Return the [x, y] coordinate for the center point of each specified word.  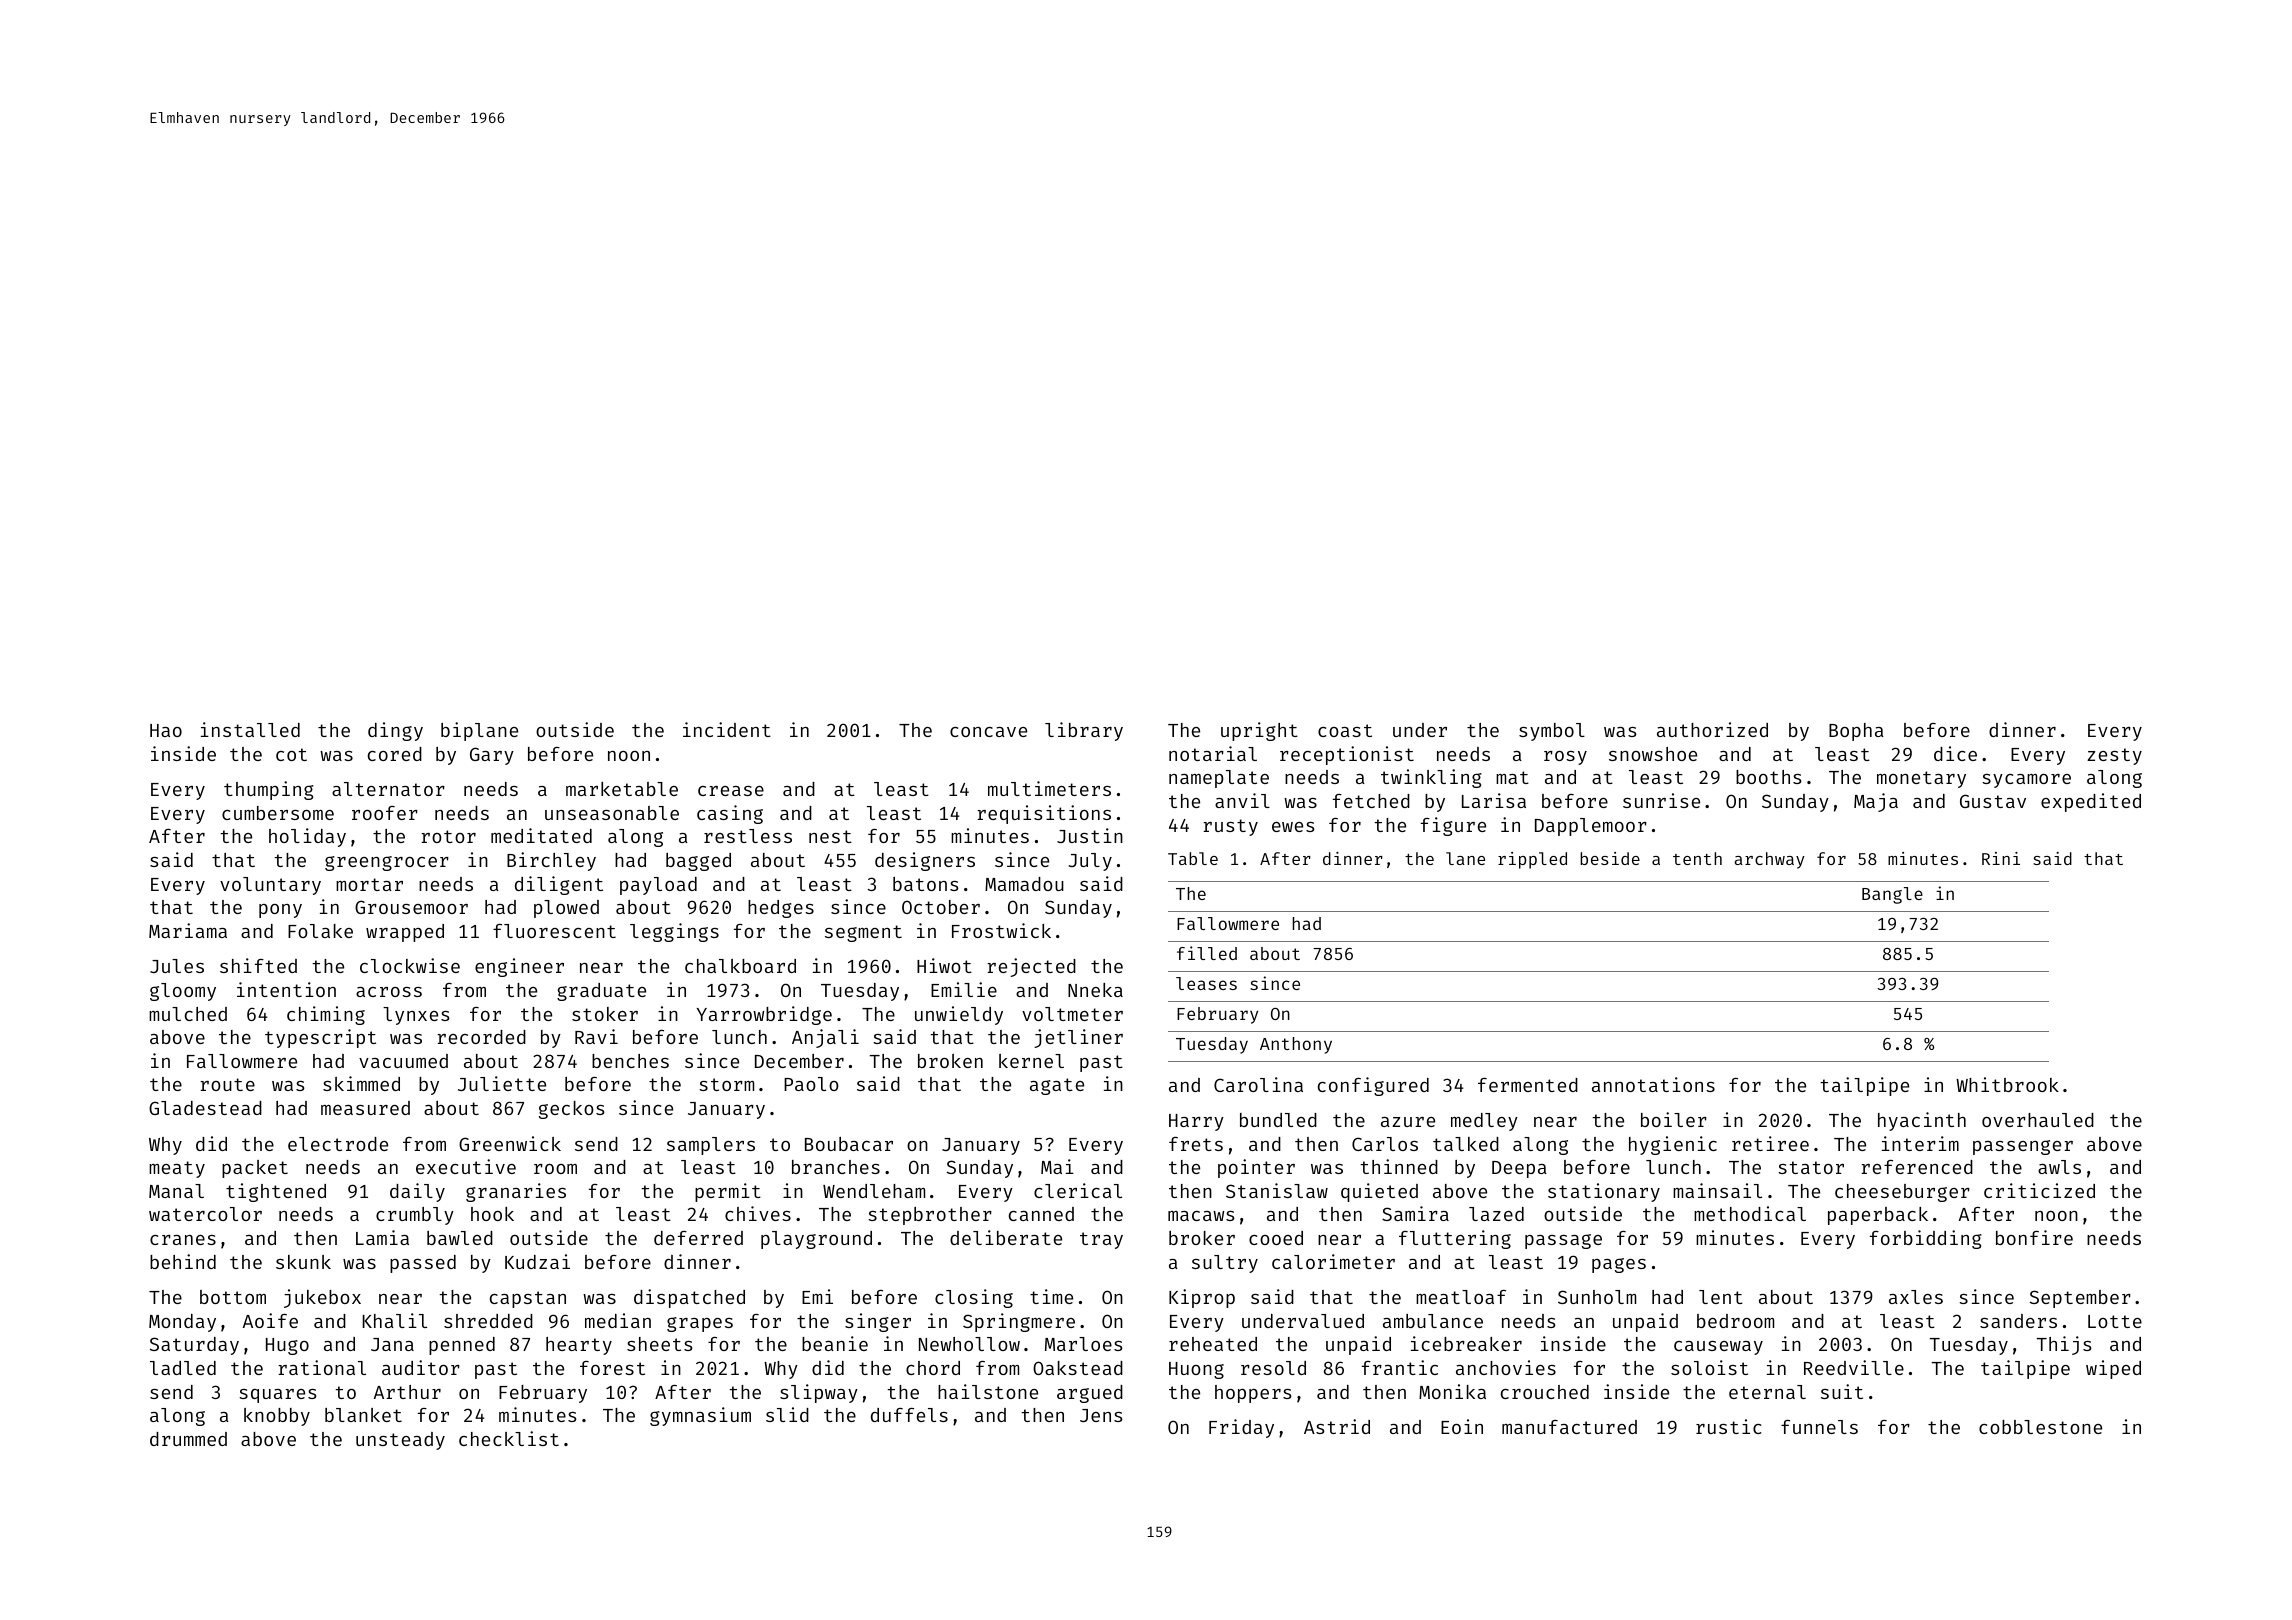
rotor [448, 836]
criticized [2039, 1190]
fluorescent [554, 931]
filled [1207, 953]
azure [1408, 1122]
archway [1769, 860]
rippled [1532, 860]
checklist [509, 1438]
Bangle [1892, 895]
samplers [711, 1146]
